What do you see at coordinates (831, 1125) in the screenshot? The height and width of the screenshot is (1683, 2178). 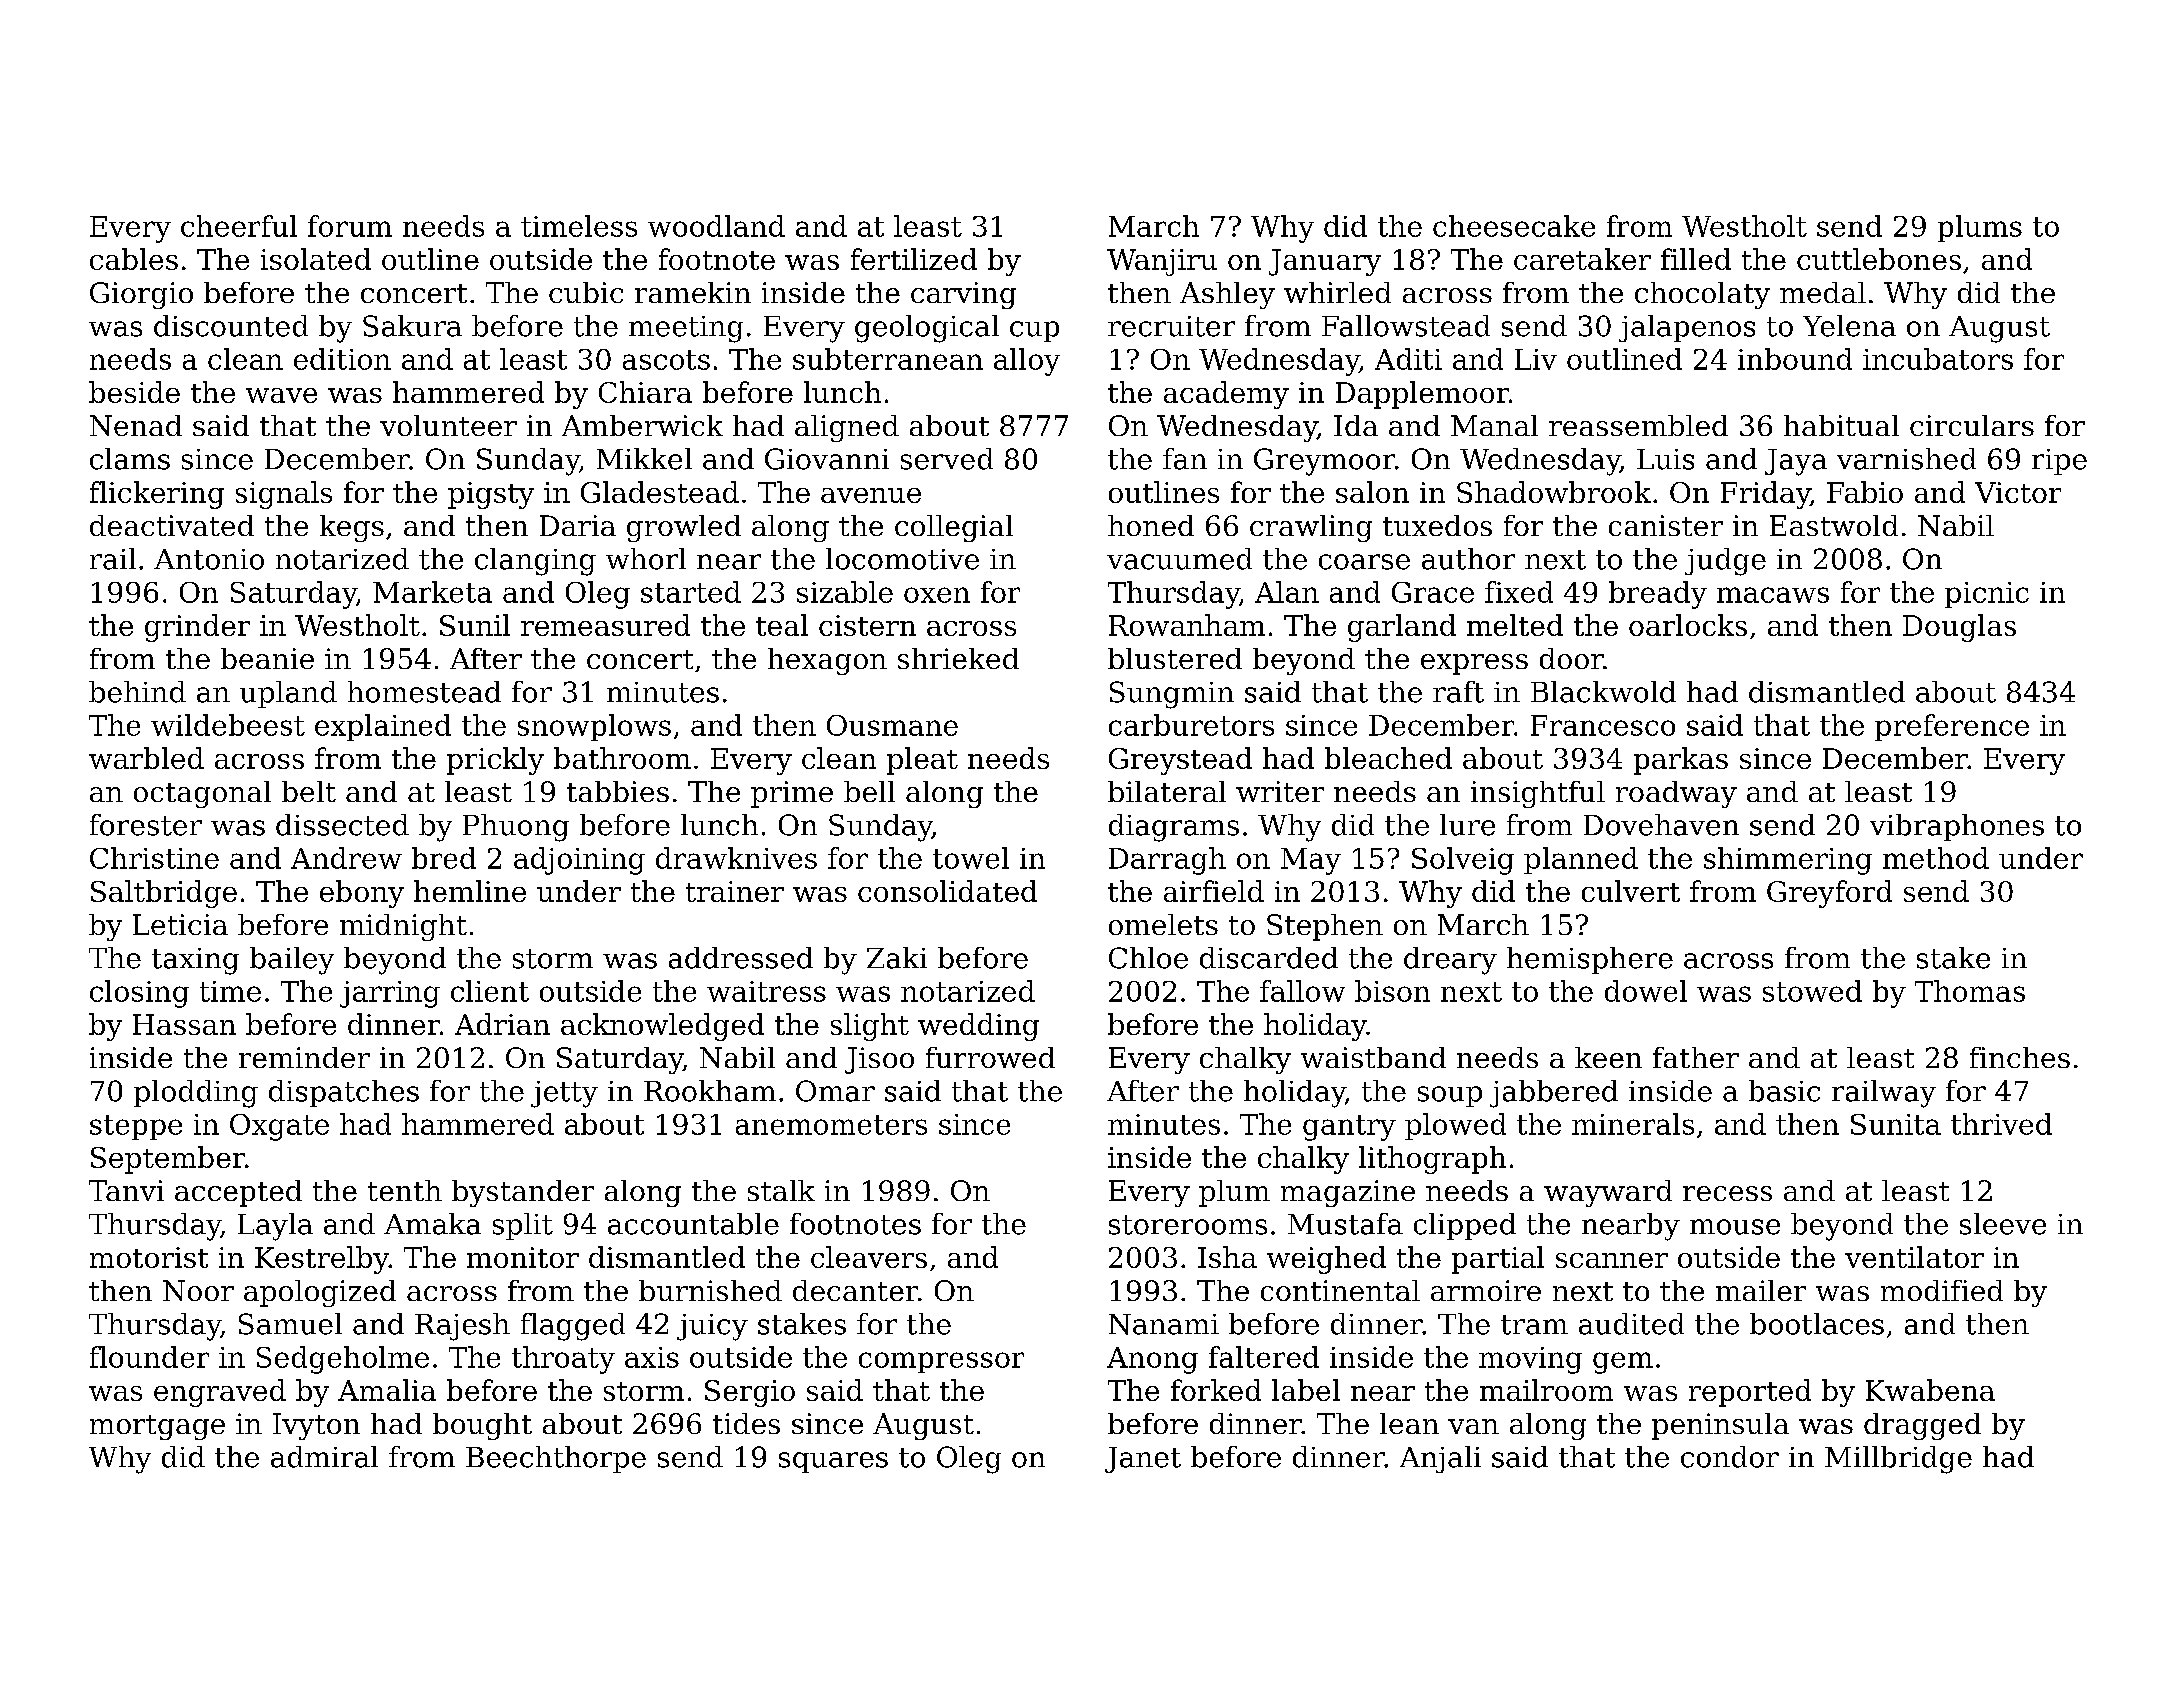 I see `anemometers` at bounding box center [831, 1125].
